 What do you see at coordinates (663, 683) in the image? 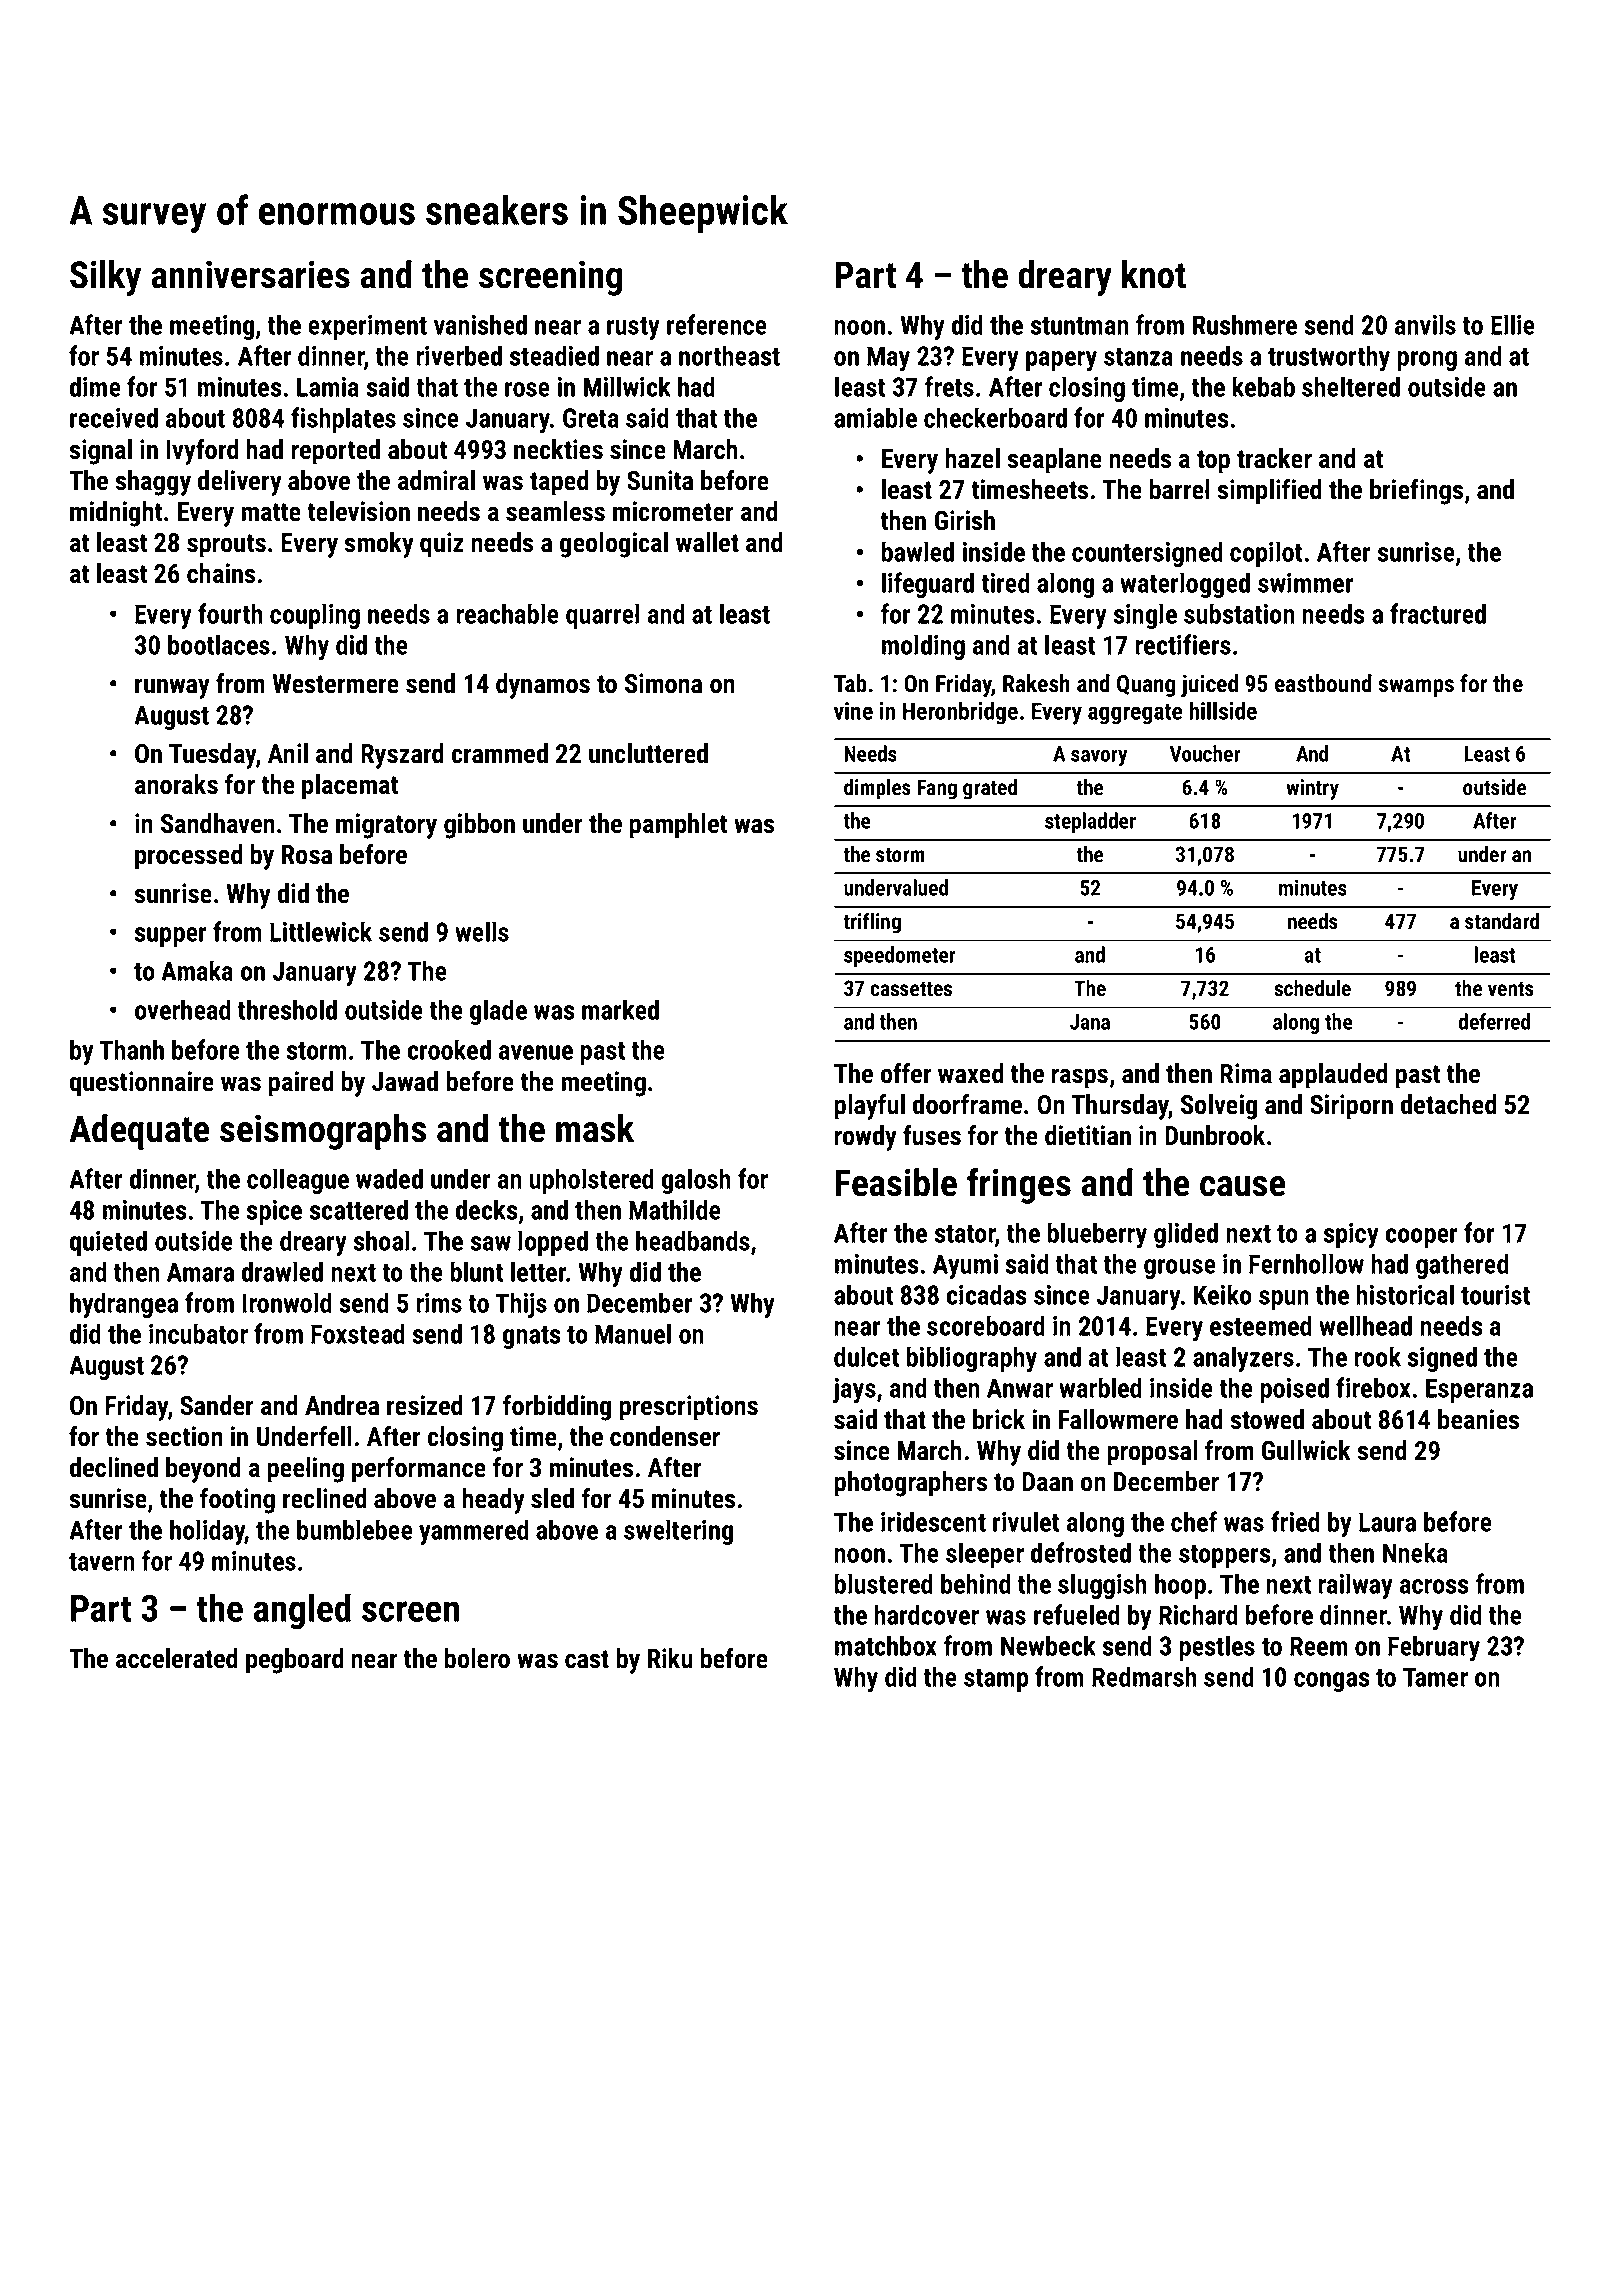
I see `Simona` at bounding box center [663, 683].
